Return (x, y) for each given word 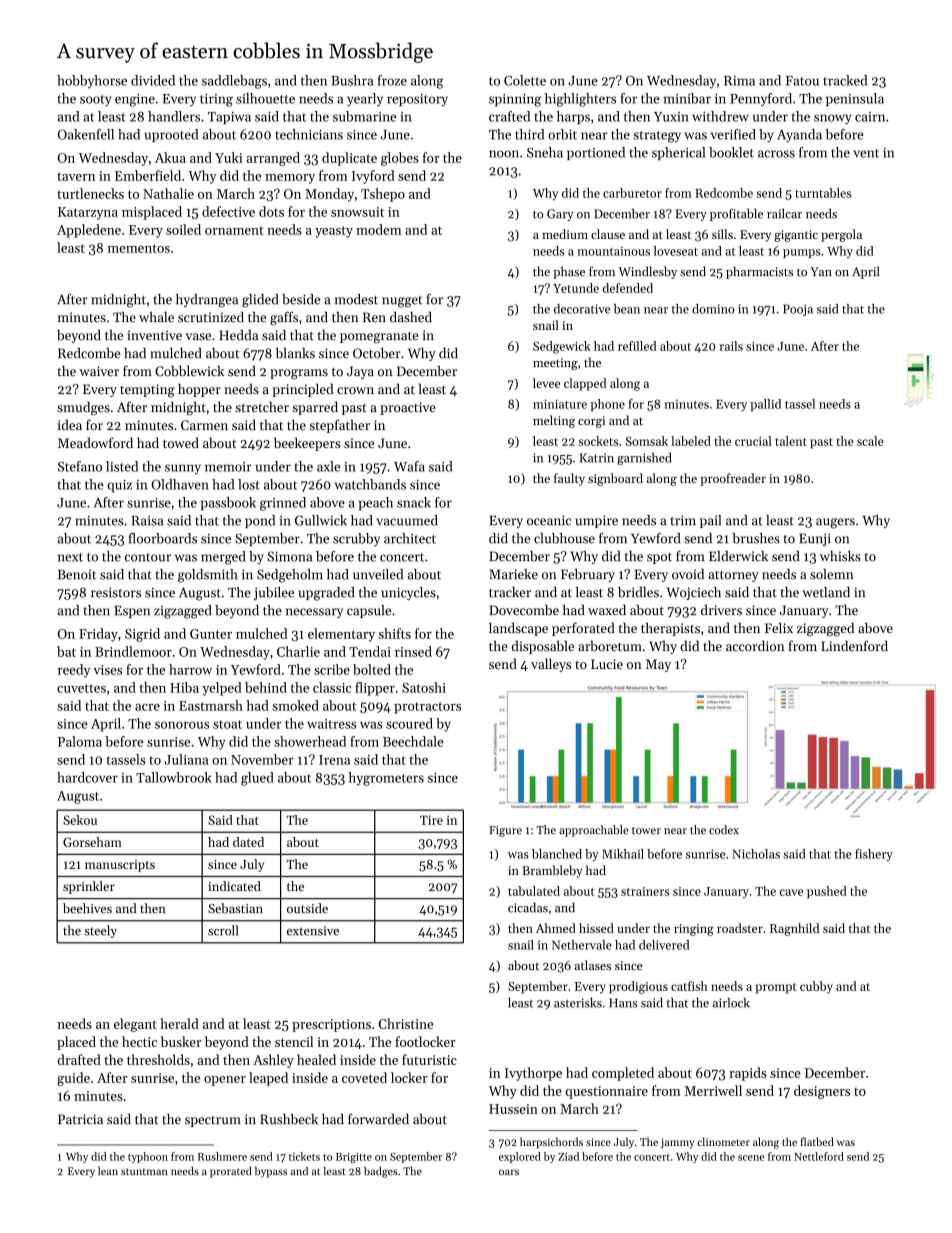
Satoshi (424, 687)
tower (646, 831)
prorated (231, 1172)
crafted (509, 116)
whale (156, 317)
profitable (736, 214)
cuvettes (81, 688)
